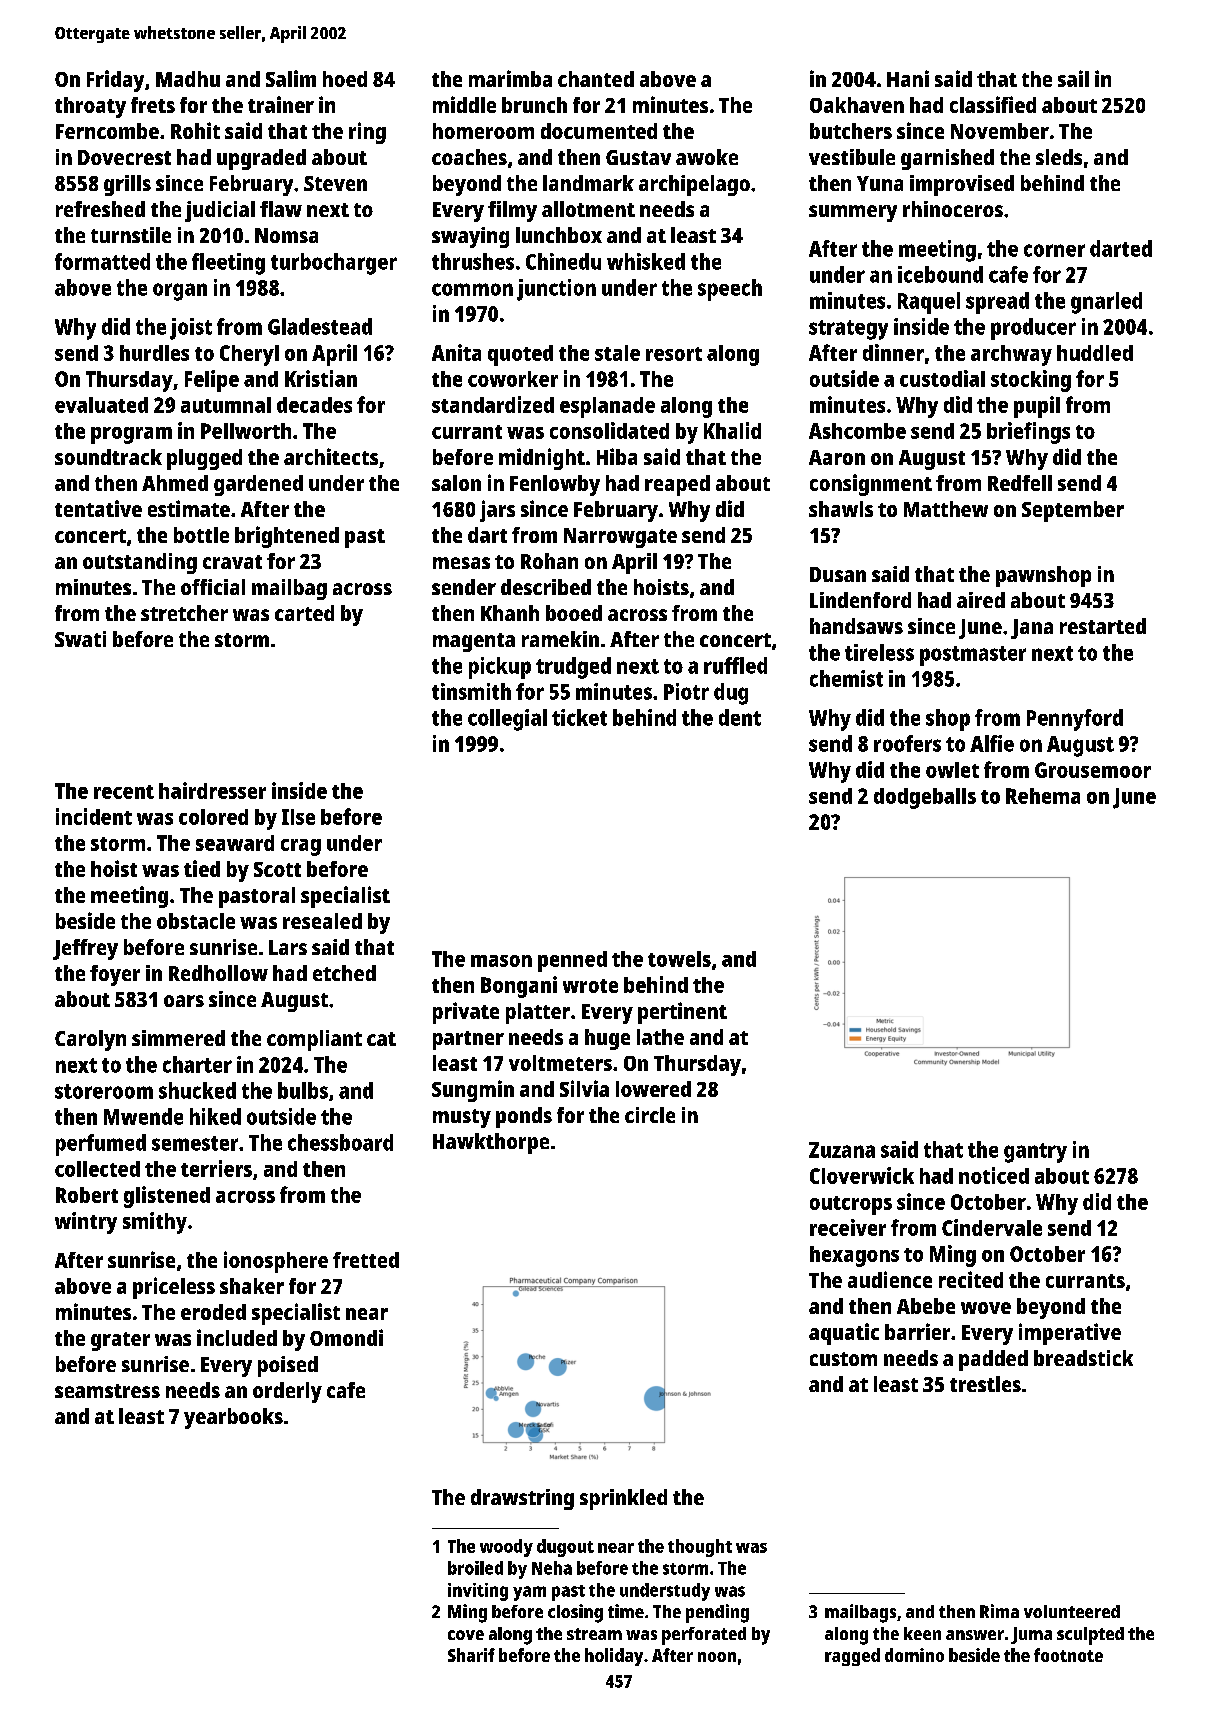 Image resolution: width=1211 pixels, height=1713 pixels. What do you see at coordinates (1093, 770) in the document?
I see `Grousemoor` at bounding box center [1093, 770].
